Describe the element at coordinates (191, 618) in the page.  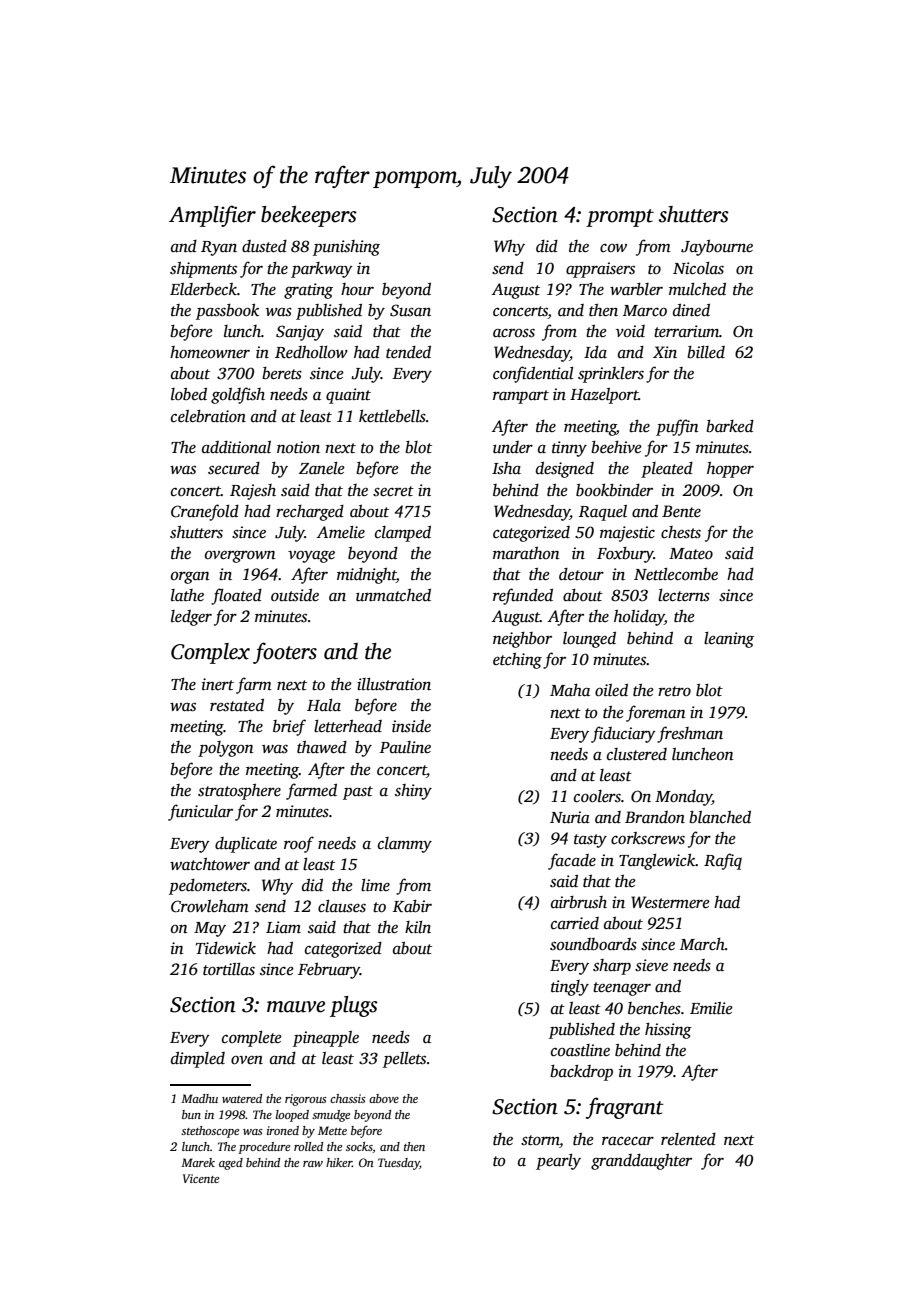
I see `ledger` at that location.
